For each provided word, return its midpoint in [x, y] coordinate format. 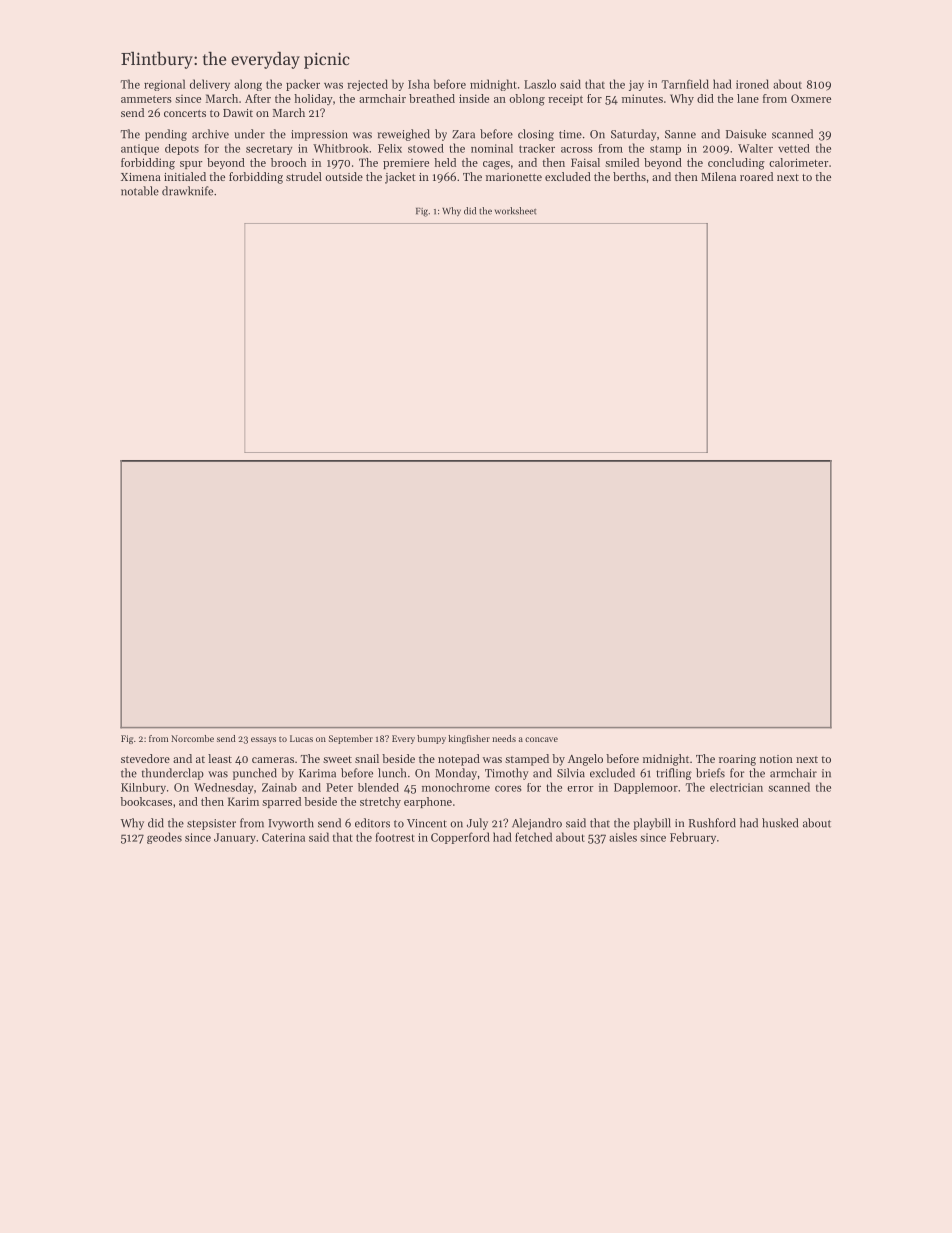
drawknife [187, 191]
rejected [367, 85]
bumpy [431, 739]
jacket [400, 178]
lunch [392, 773]
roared [756, 176]
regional [164, 85]
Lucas [301, 738]
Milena [718, 176]
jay [636, 85]
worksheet [515, 211]
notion [776, 759]
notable [140, 191]
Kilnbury [143, 788]
